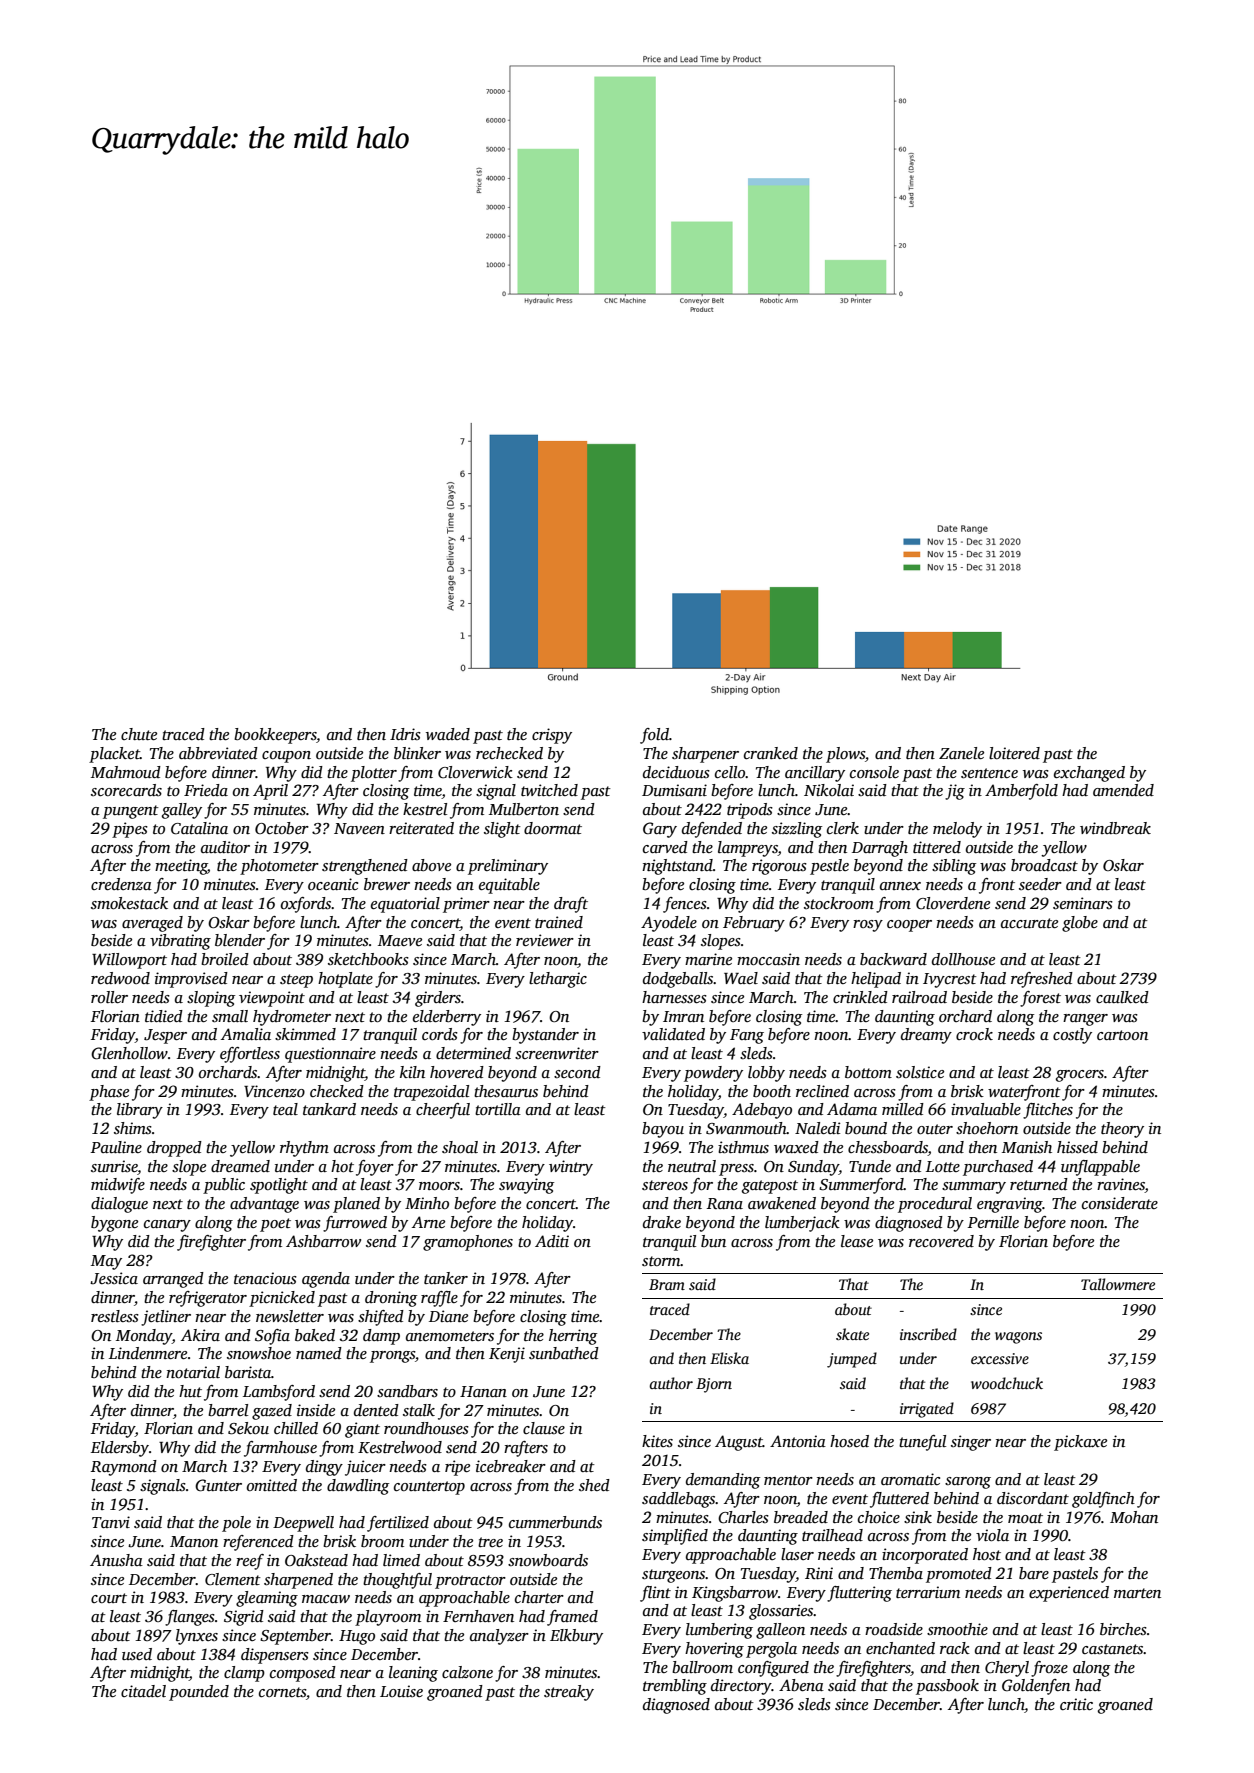 Image resolution: width=1254 pixels, height=1773 pixels. What do you see at coordinates (713, 1074) in the screenshot?
I see `powdery` at bounding box center [713, 1074].
